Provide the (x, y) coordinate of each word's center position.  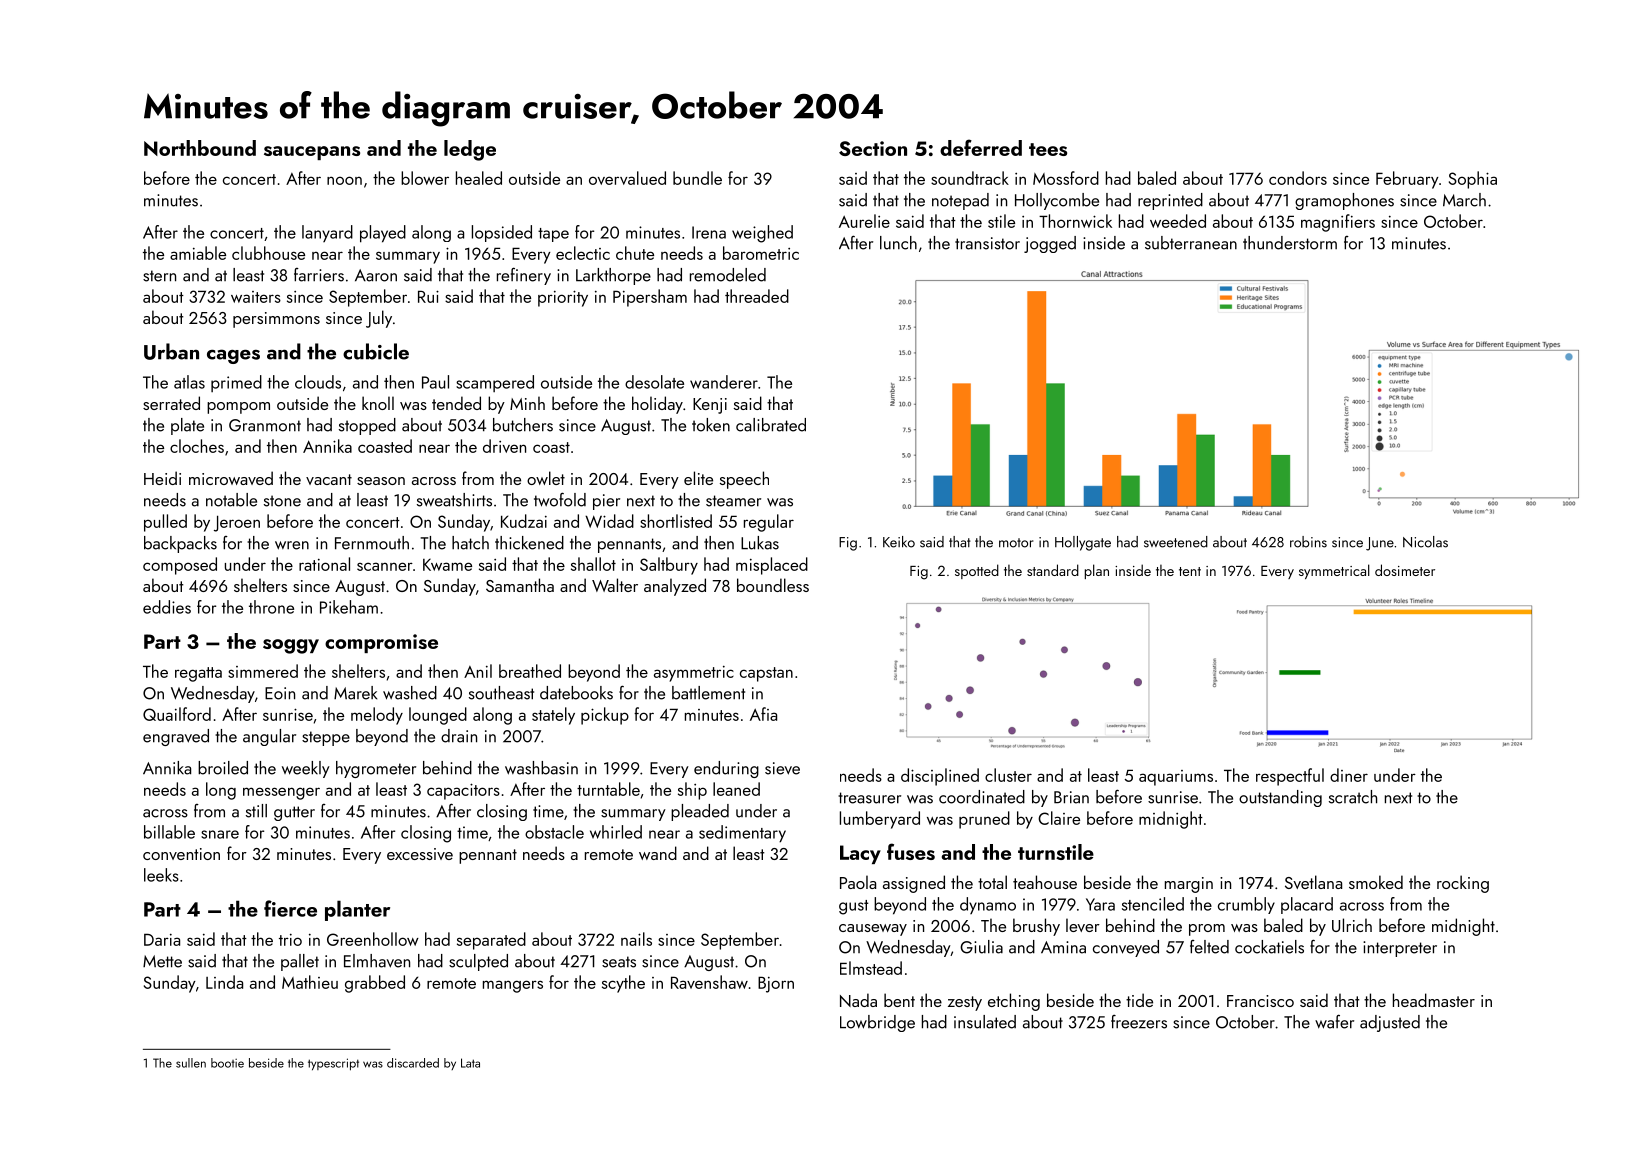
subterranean (1191, 243)
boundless (773, 585)
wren (292, 545)
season (381, 481)
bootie (227, 1063)
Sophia (1473, 180)
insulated (985, 1022)
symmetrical (1334, 571)
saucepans (312, 153)
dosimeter (1405, 570)
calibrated (771, 425)
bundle (697, 178)
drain (459, 736)
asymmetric (694, 674)
